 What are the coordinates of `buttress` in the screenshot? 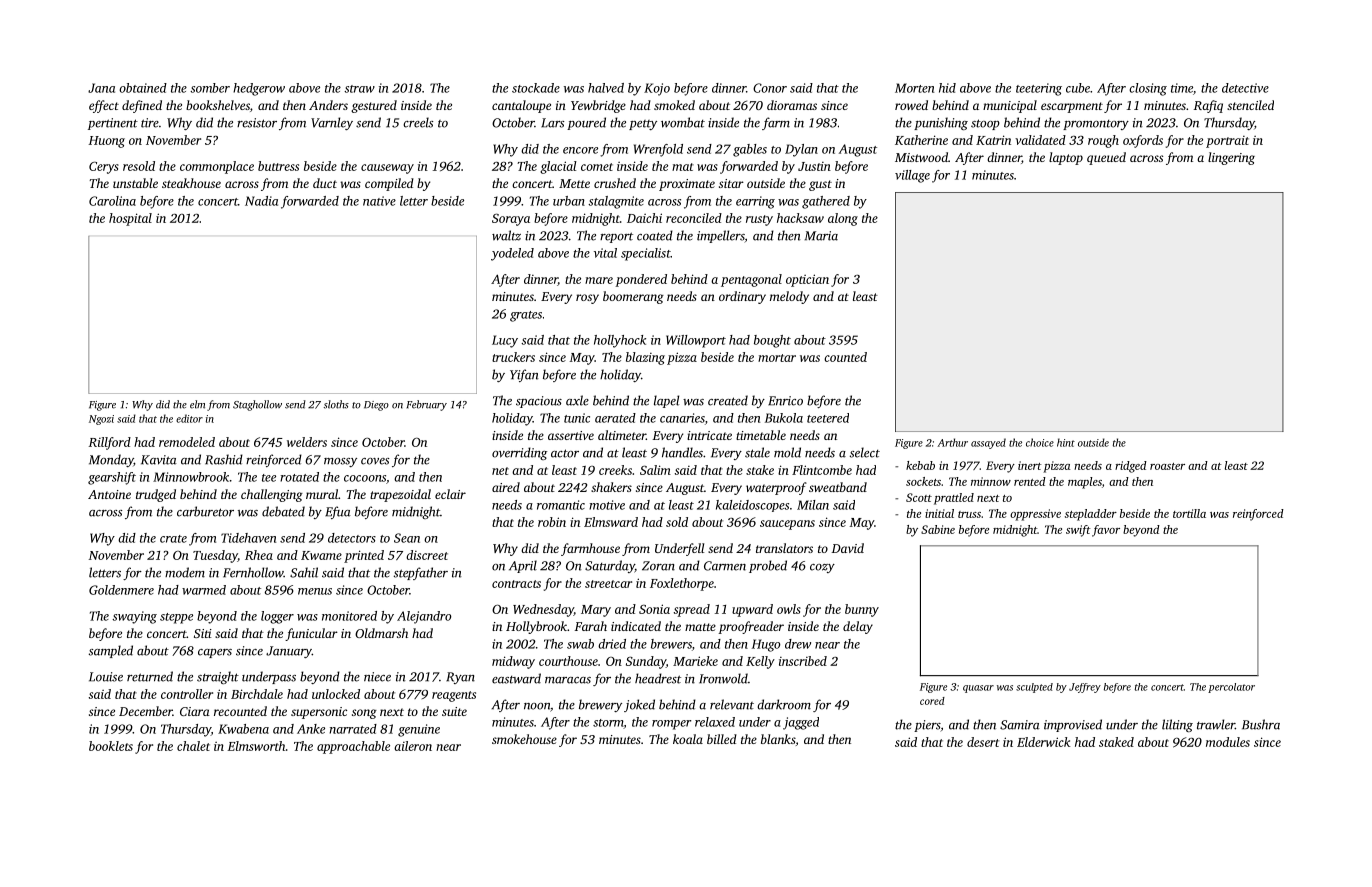 It's located at (278, 166).
